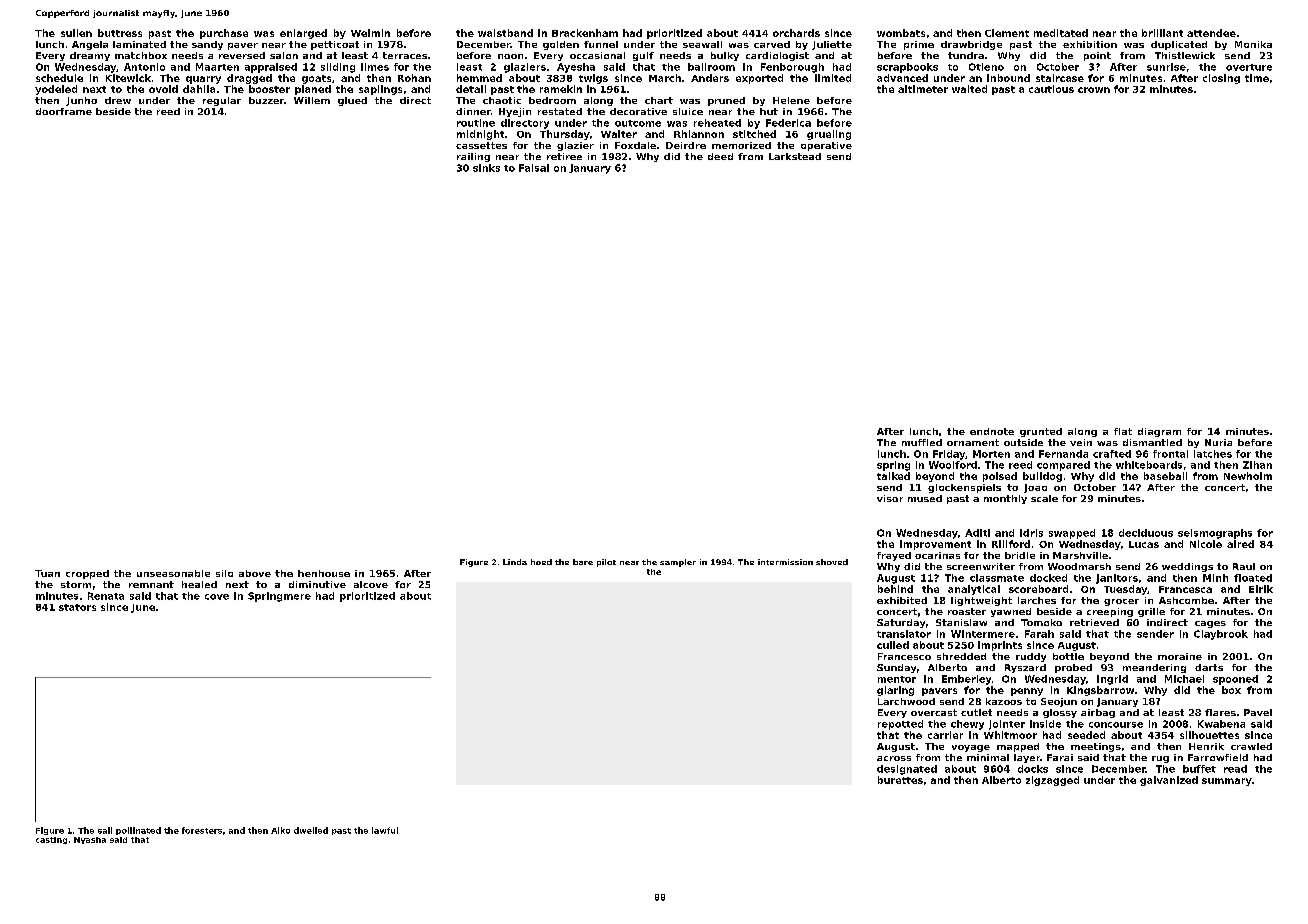 This page has width=1308, height=924. I want to click on Faisal, so click(534, 168).
